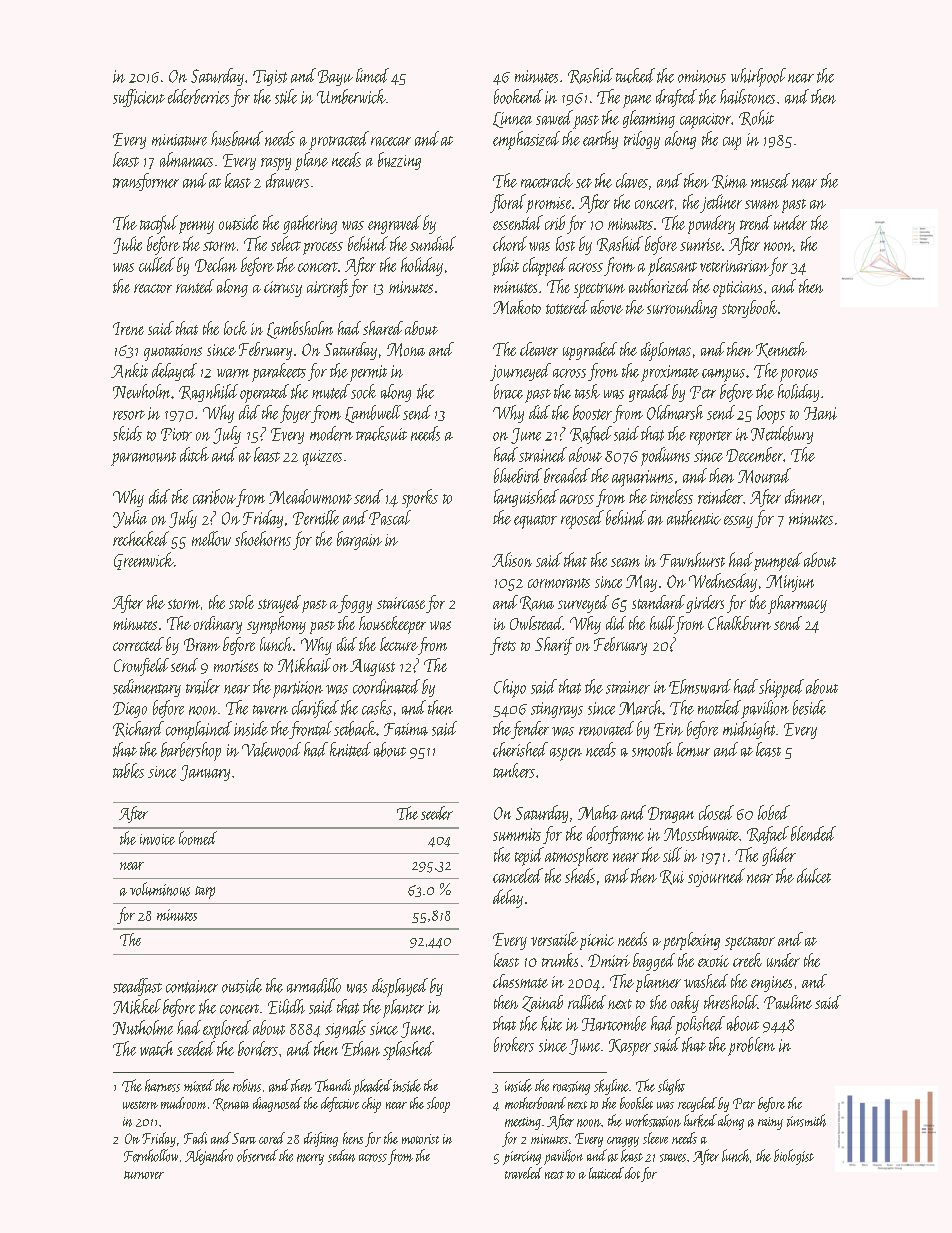  Describe the element at coordinates (676, 98) in the screenshot. I see `drafted` at that location.
